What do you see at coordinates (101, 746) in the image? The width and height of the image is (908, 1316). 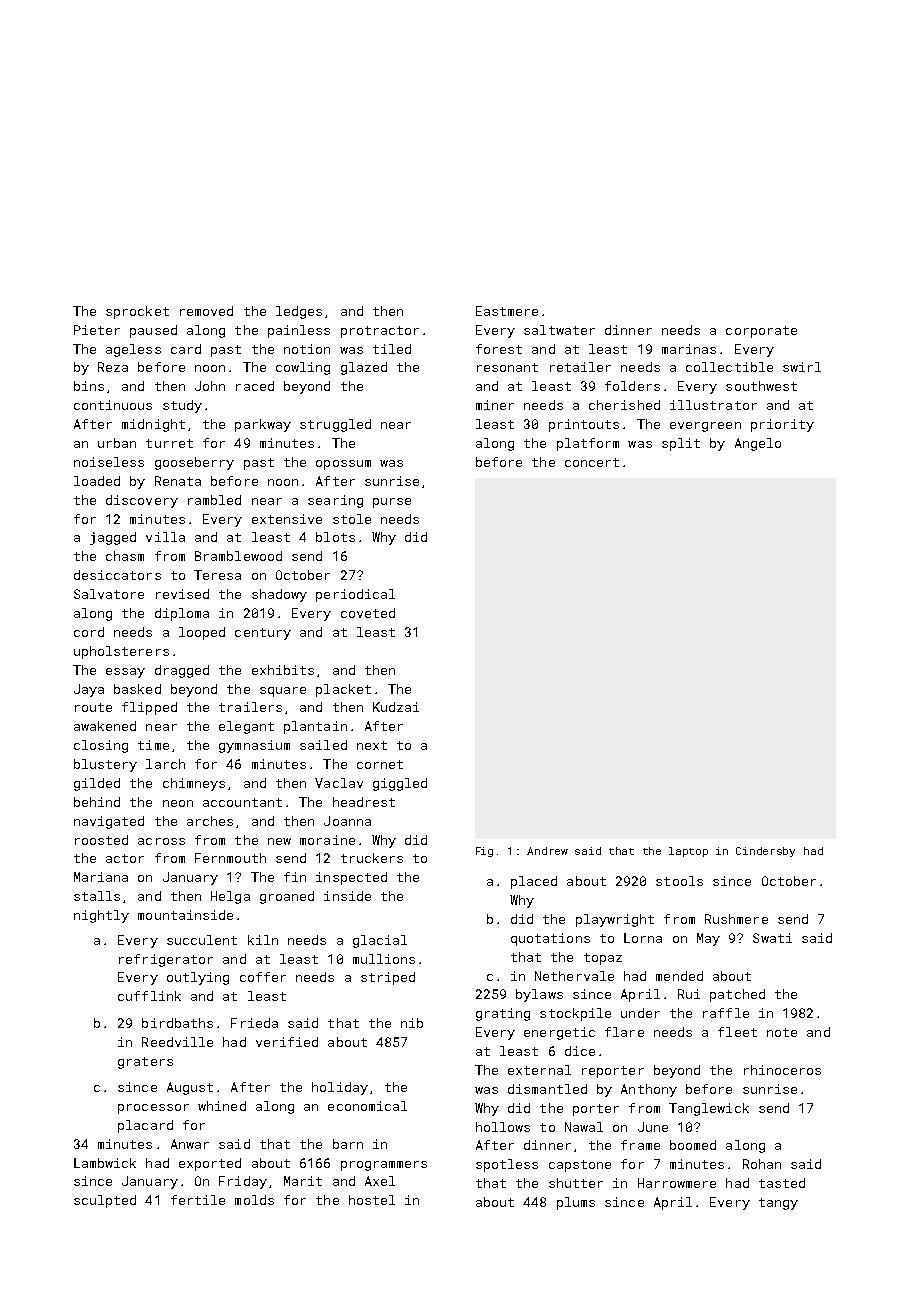 I see `closing` at bounding box center [101, 746].
